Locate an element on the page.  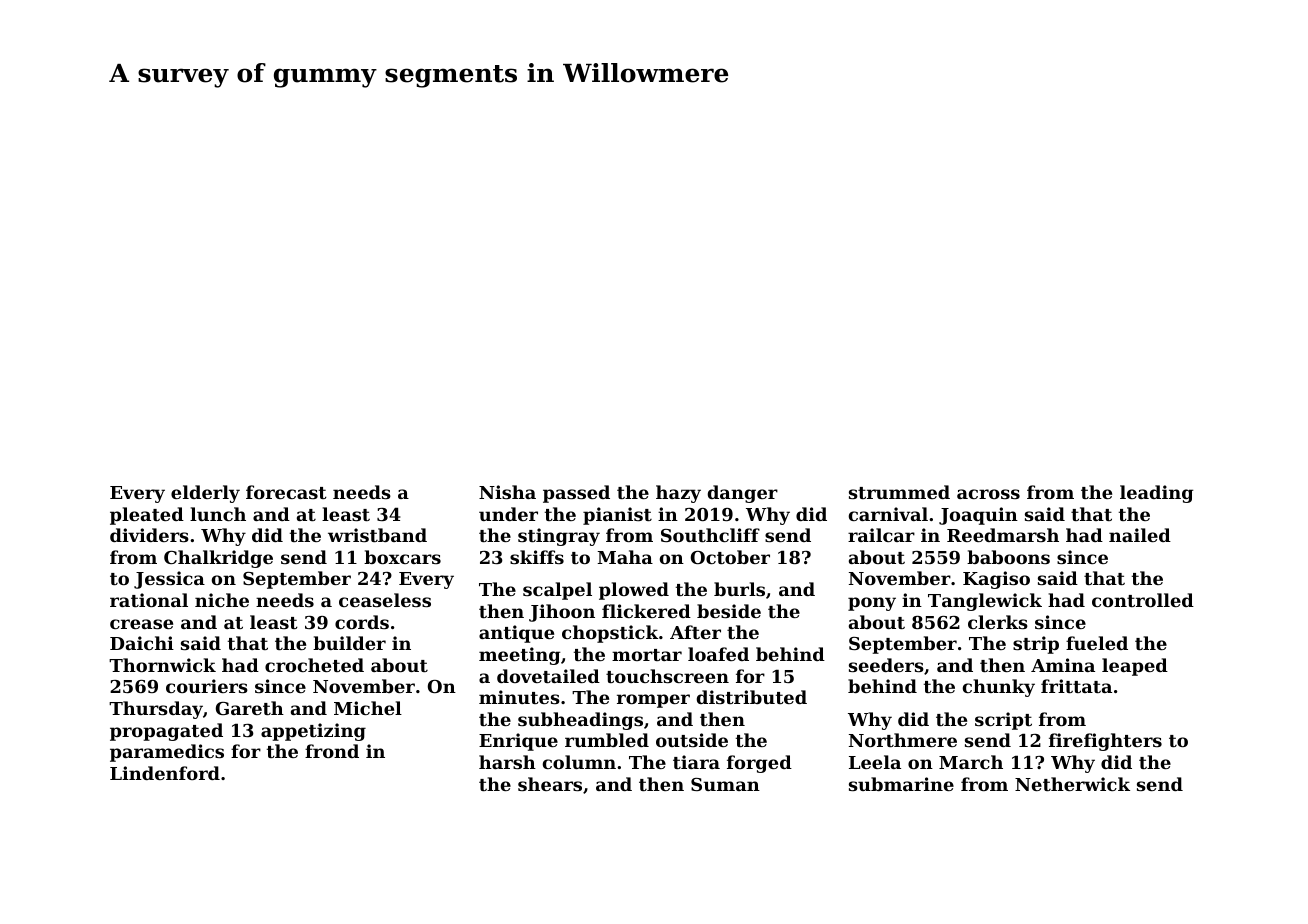
crocheted is located at coordinates (314, 665).
